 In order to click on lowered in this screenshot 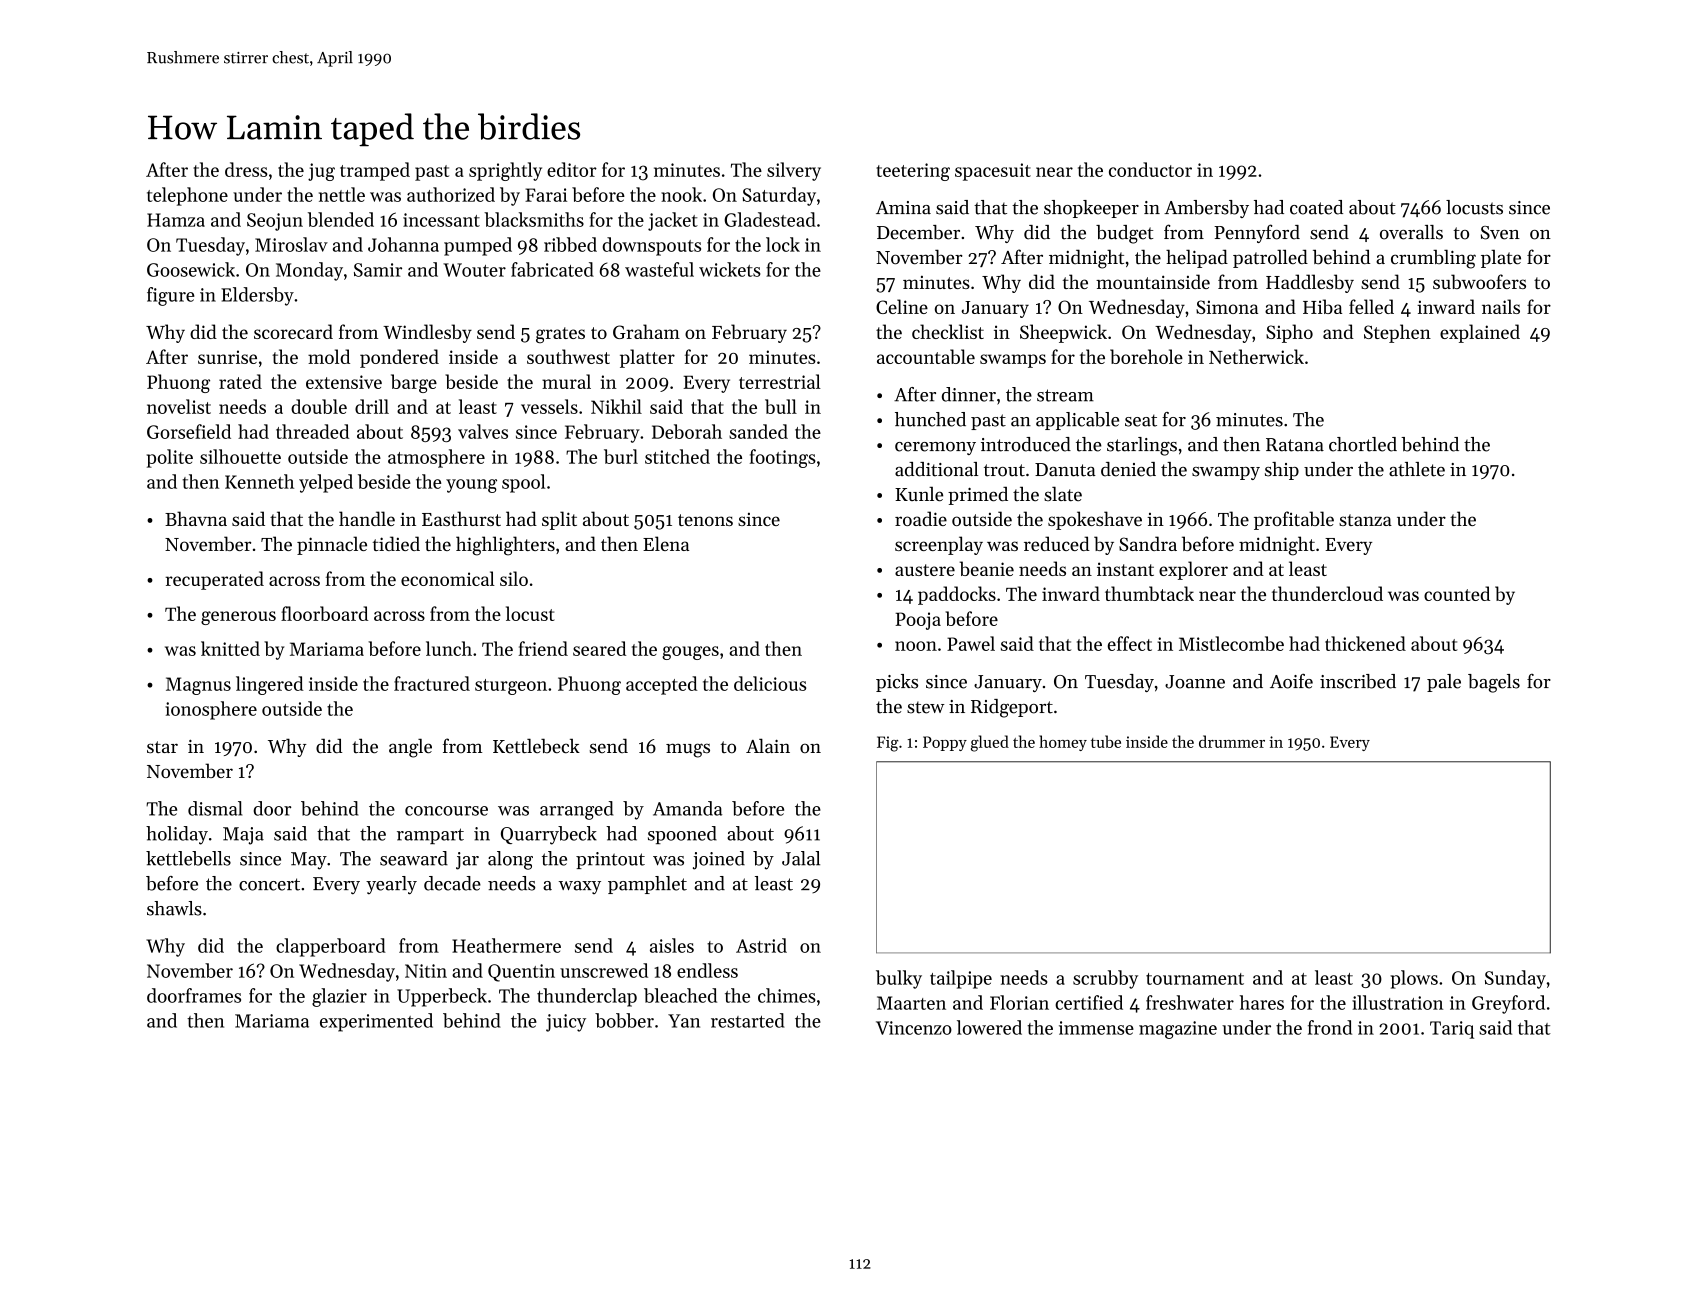, I will do `click(989, 1027)`.
